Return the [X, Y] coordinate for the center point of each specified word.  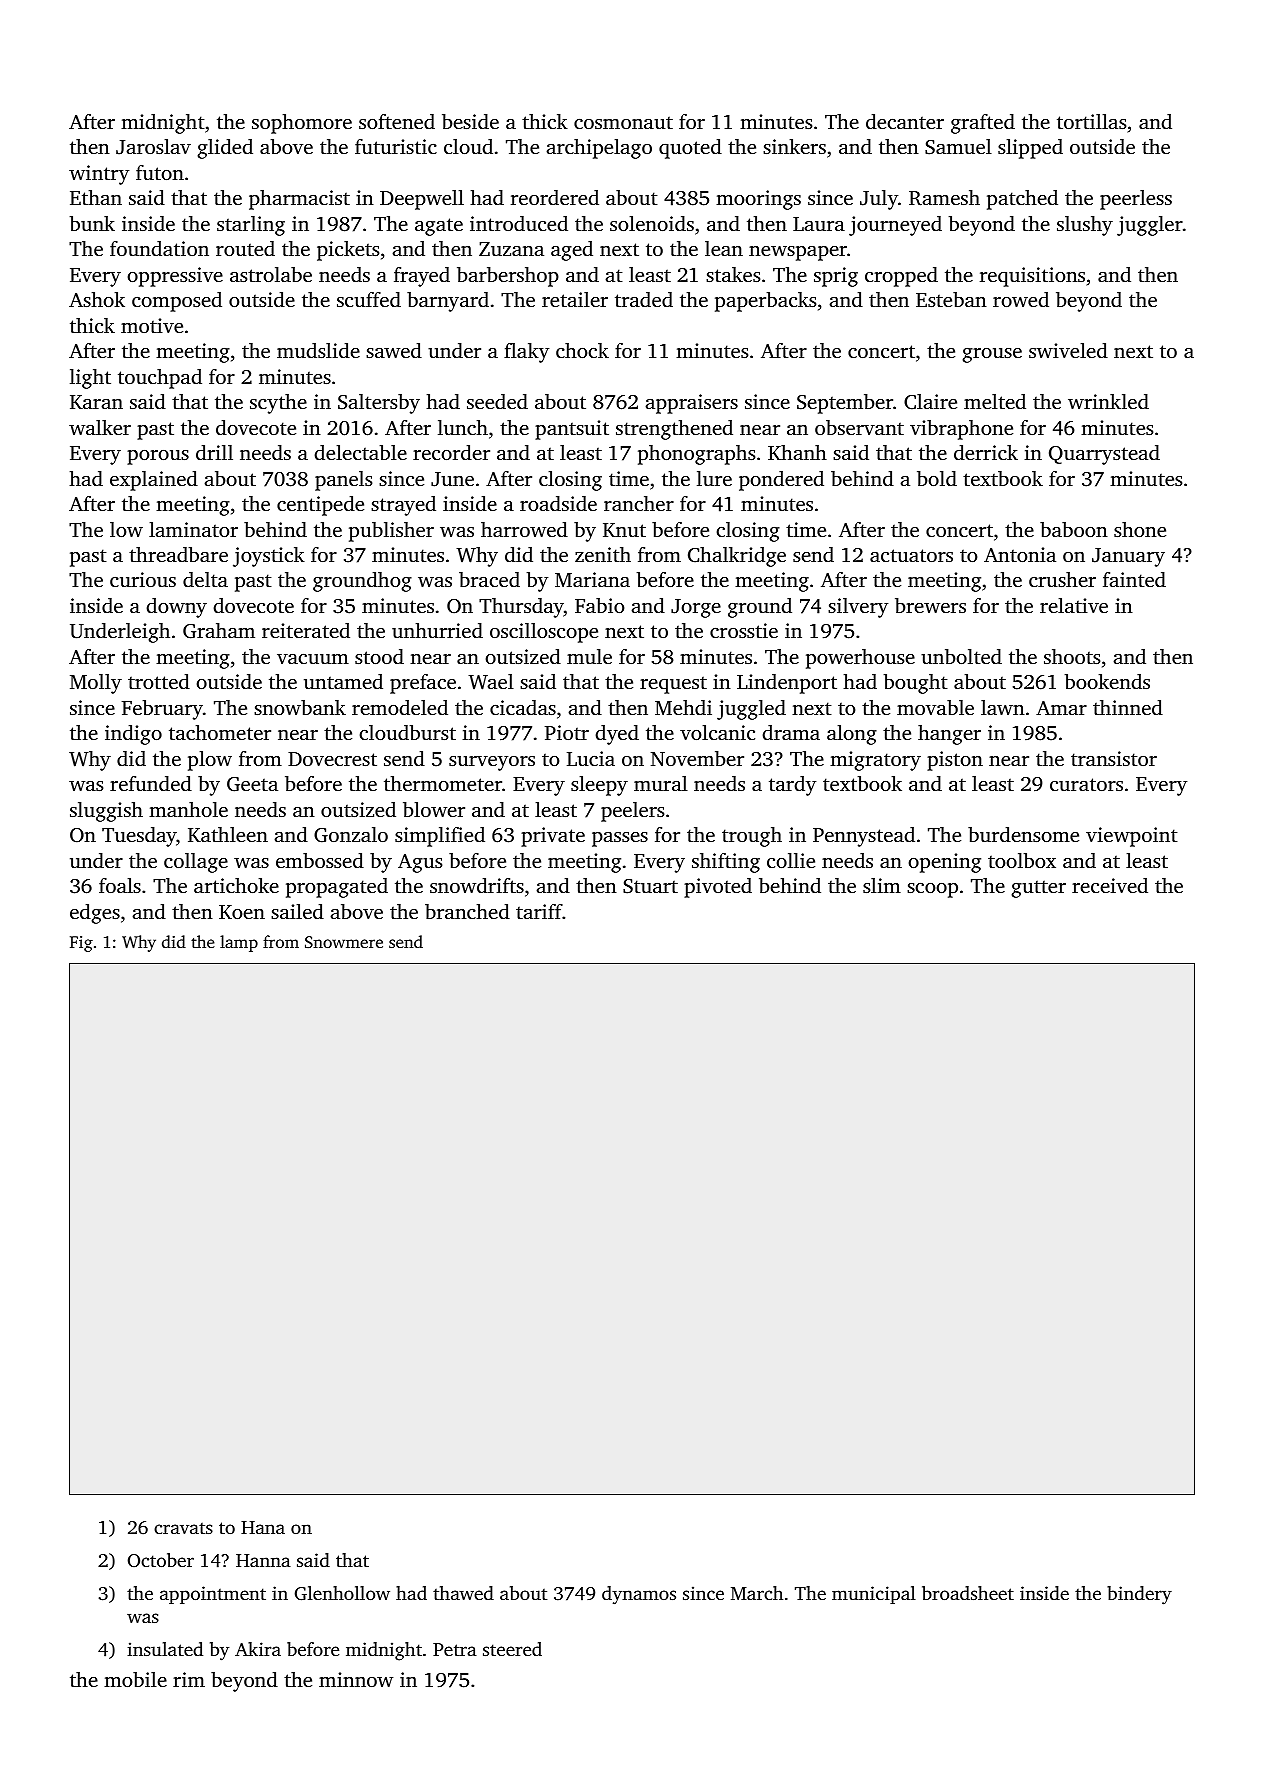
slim [882, 885]
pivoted [718, 888]
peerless [1136, 200]
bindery [1139, 1595]
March [757, 1593]
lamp [239, 943]
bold [937, 478]
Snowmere [344, 942]
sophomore [302, 124]
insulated [165, 1649]
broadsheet [968, 1593]
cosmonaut [623, 122]
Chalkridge [737, 557]
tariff [539, 911]
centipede [320, 506]
